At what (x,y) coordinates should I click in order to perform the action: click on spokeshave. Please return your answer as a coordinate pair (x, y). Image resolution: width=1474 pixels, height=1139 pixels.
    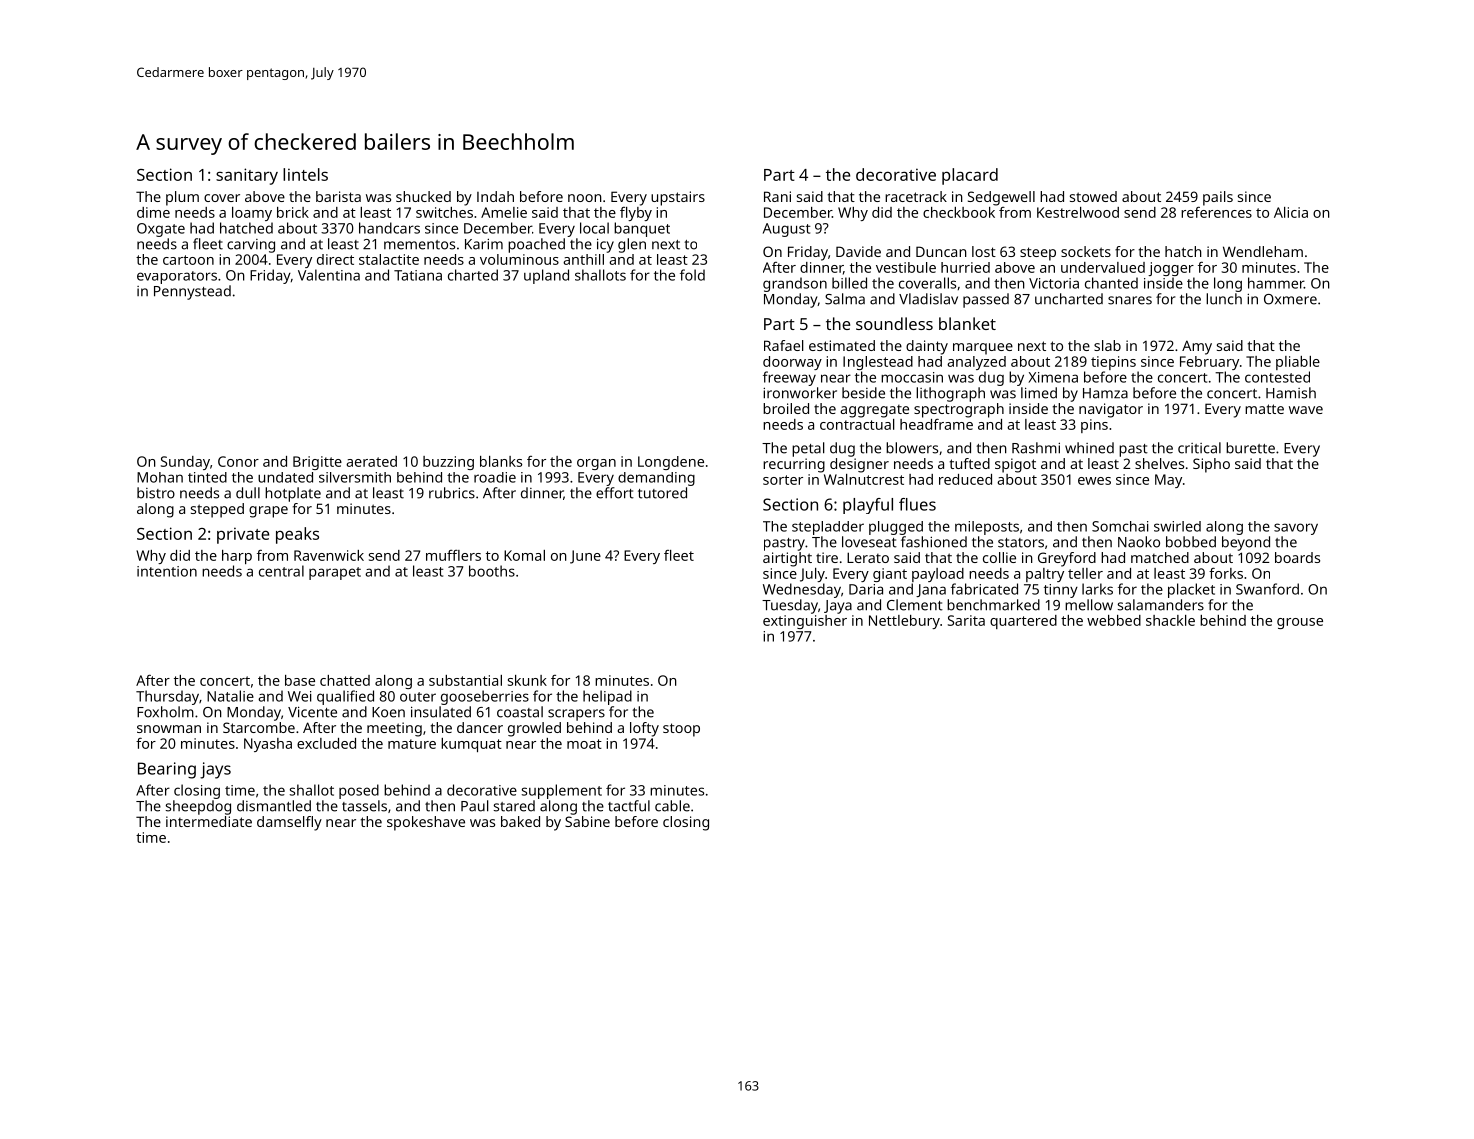
    Looking at the image, I should click on (426, 823).
